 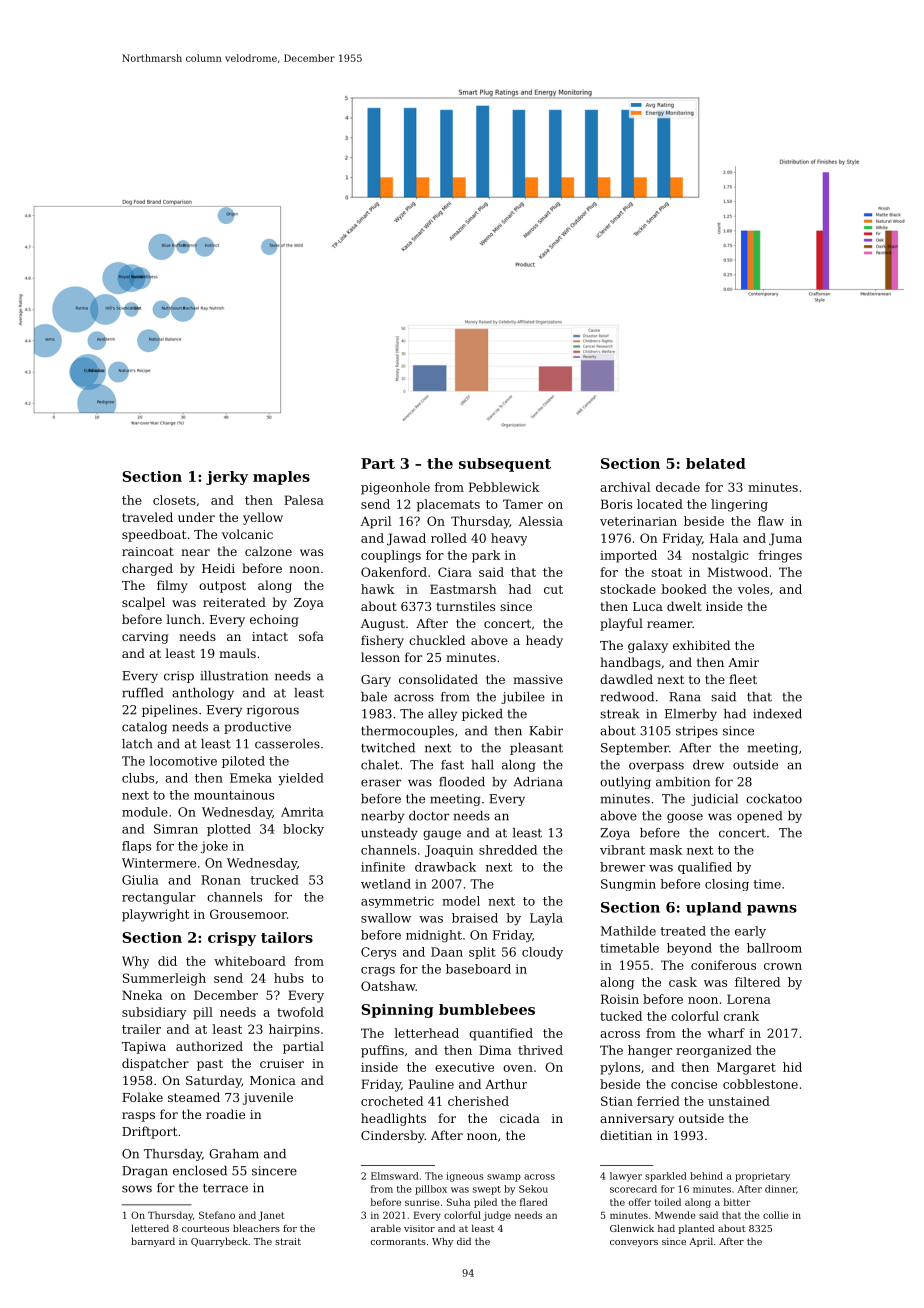 What do you see at coordinates (683, 982) in the document?
I see `cask` at bounding box center [683, 982].
